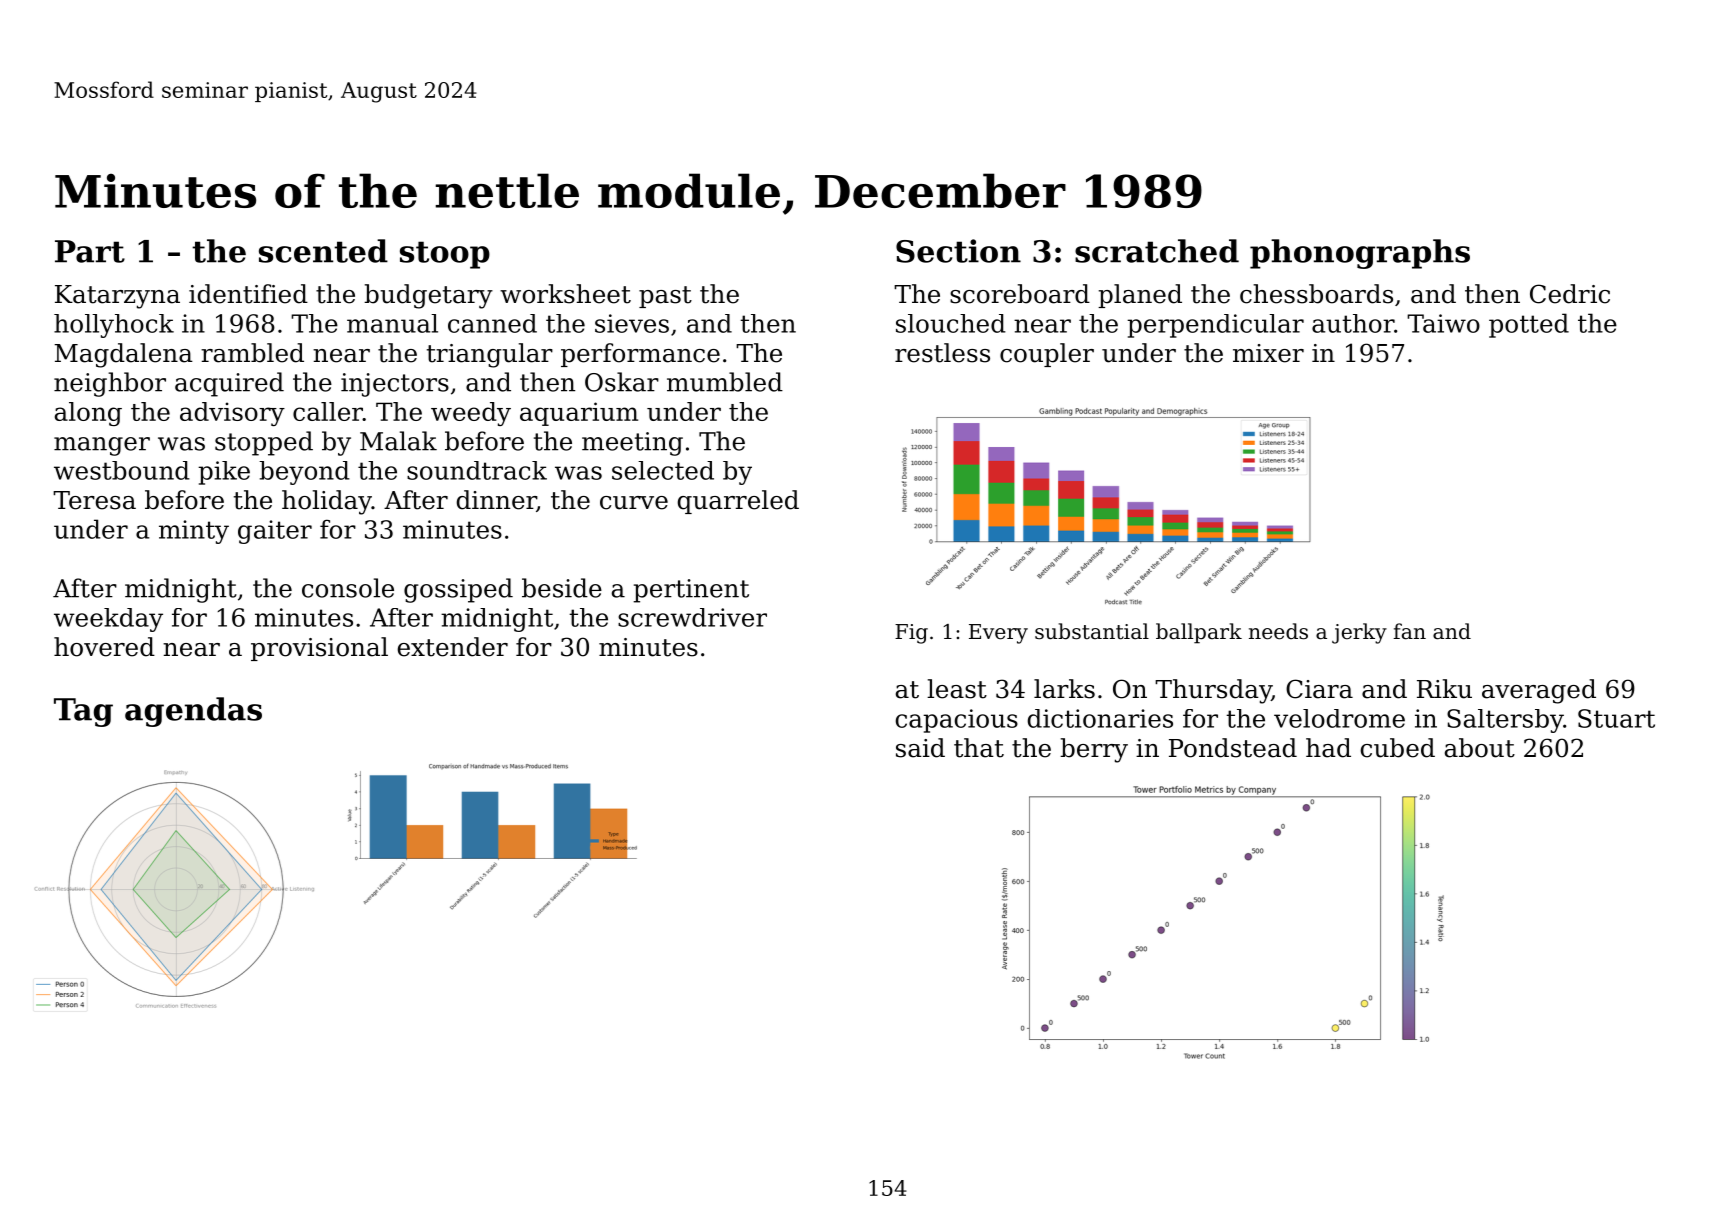 This page has height=1226, width=1734. Describe the element at coordinates (1094, 750) in the page. I see `berry` at that location.
